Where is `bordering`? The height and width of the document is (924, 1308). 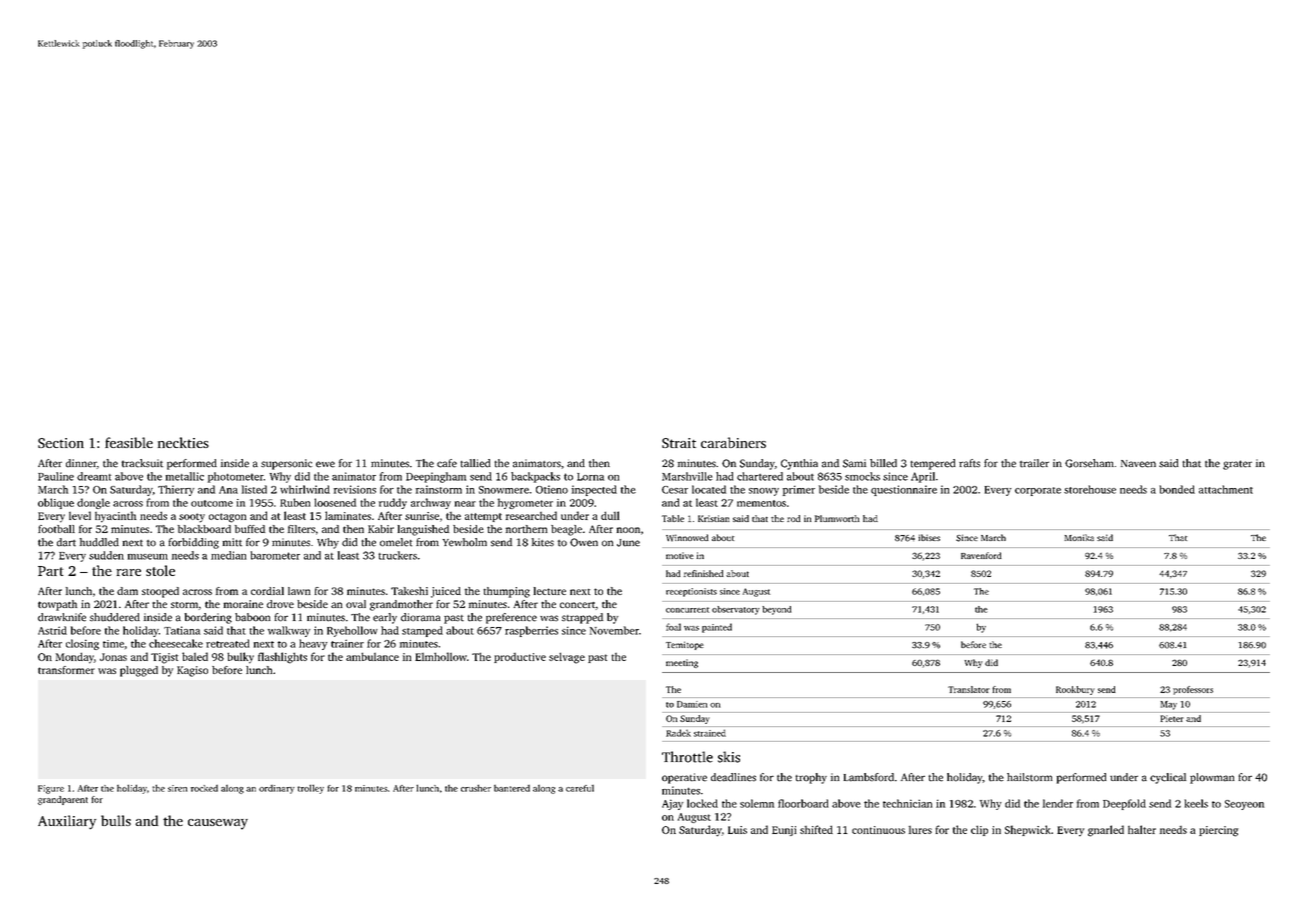
bordering is located at coordinates (208, 618).
